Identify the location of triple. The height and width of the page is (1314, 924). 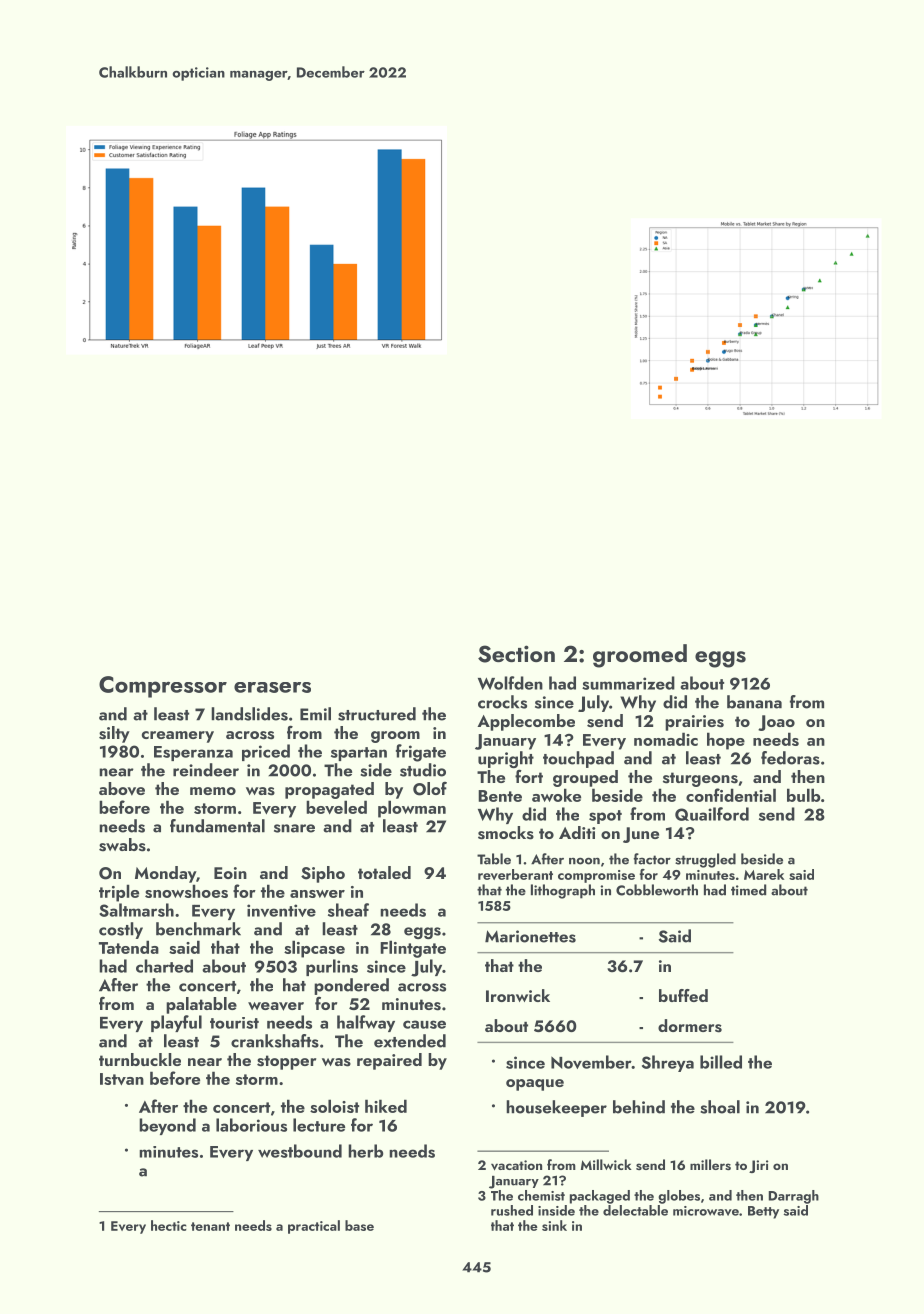
(119, 893).
